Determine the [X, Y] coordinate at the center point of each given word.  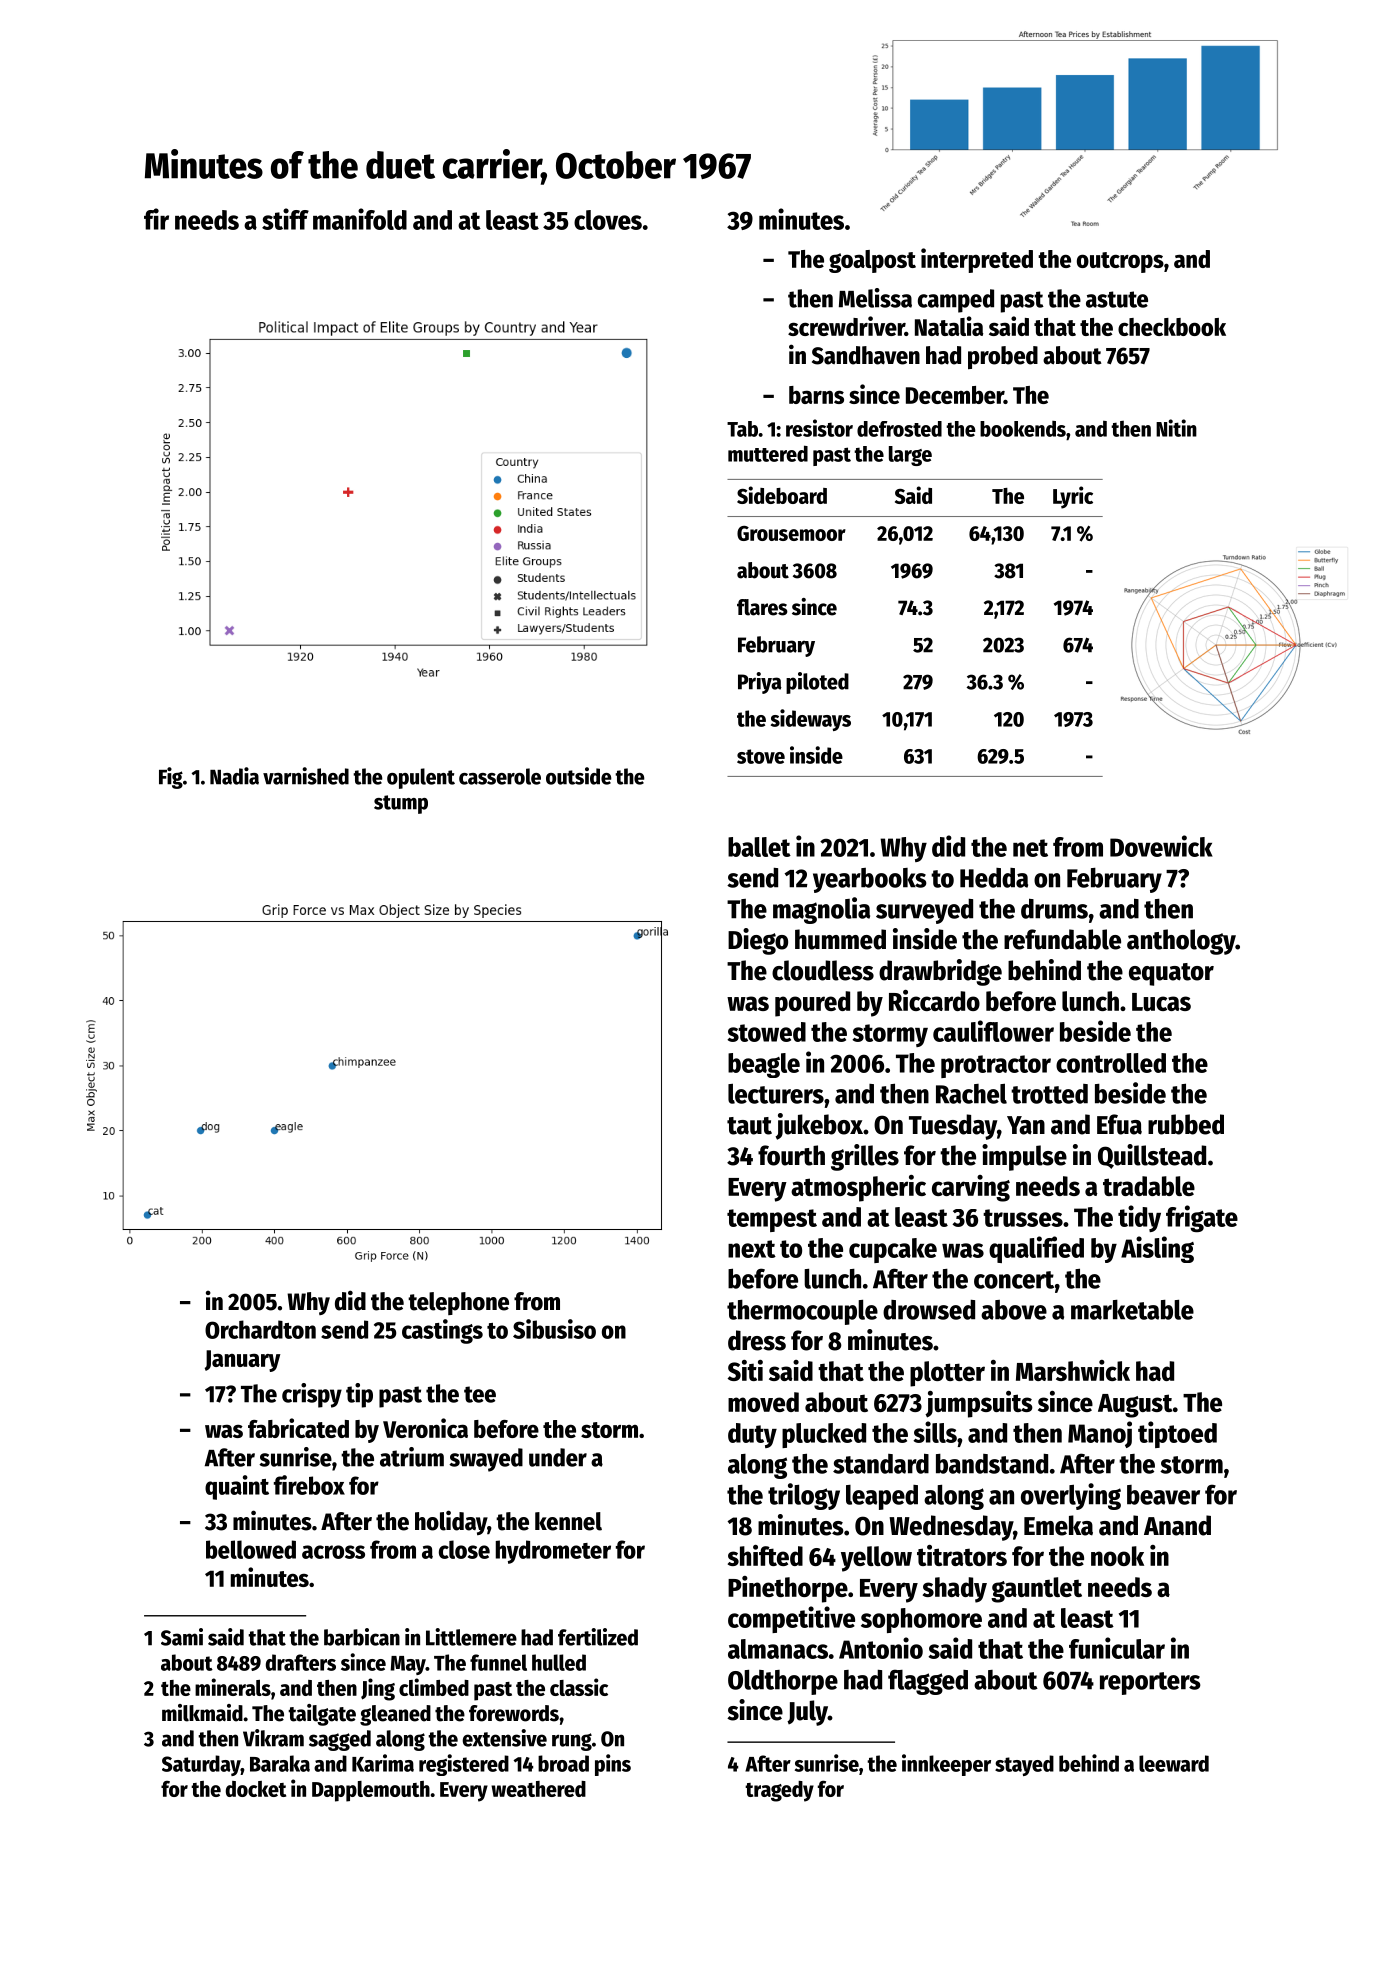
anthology [1181, 942]
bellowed [251, 1549]
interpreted [977, 260]
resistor [819, 428]
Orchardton [260, 1329]
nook [1117, 1556]
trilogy [804, 1496]
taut [749, 1126]
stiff [285, 219]
